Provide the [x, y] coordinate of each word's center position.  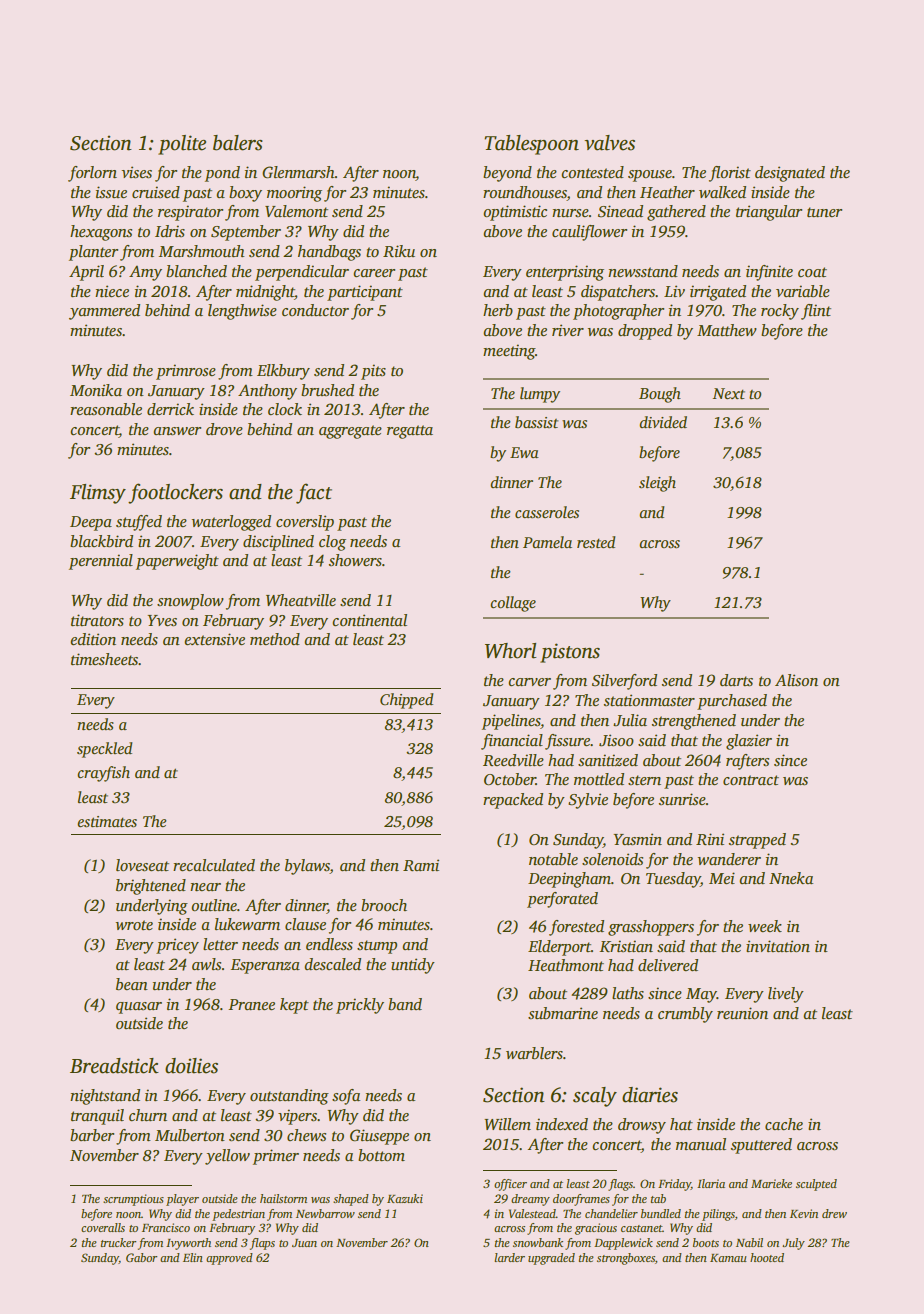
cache [784, 1124]
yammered [104, 312]
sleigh [657, 484]
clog [332, 543]
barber [92, 1135]
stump [377, 947]
